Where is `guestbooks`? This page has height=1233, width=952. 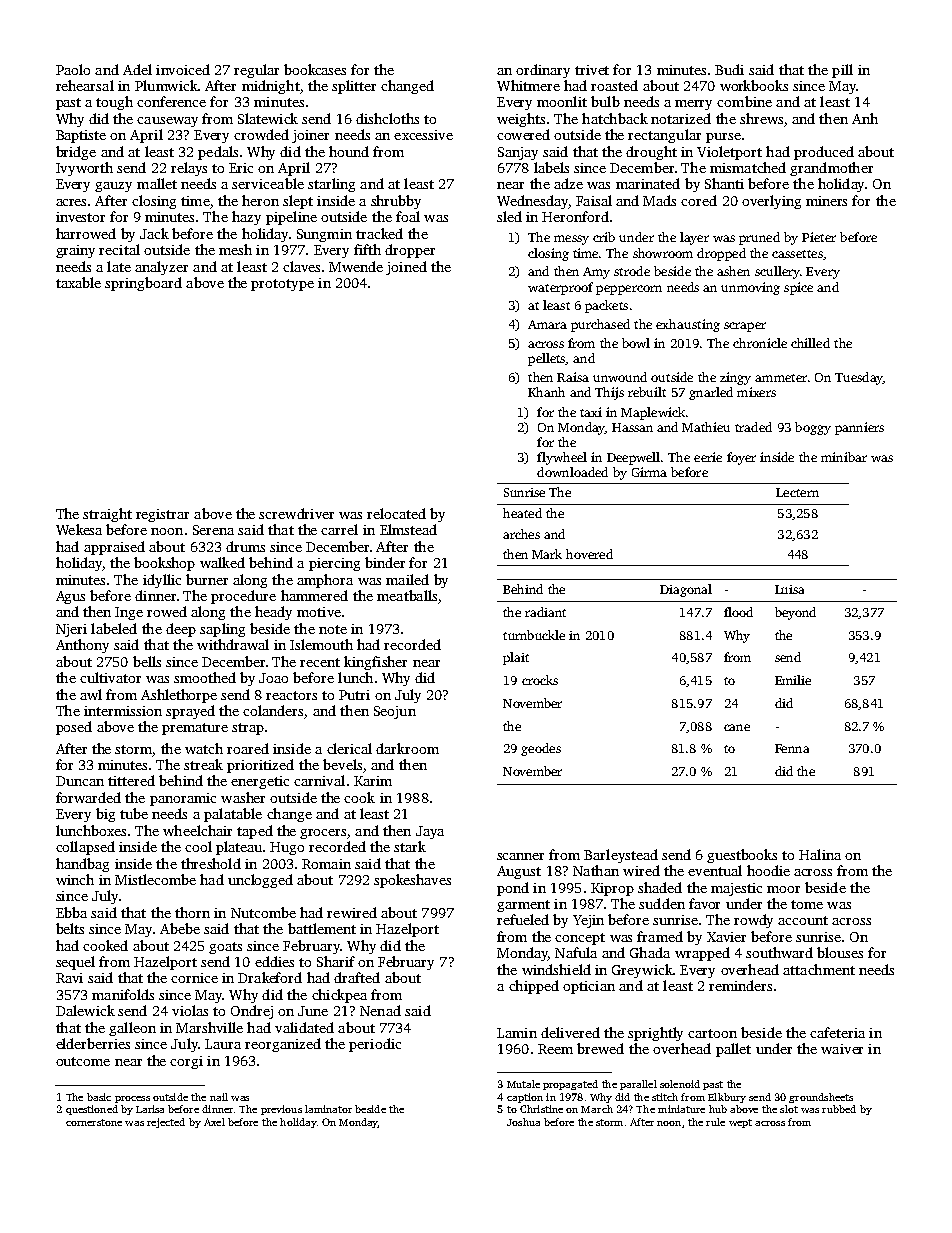
guestbooks is located at coordinates (742, 856).
